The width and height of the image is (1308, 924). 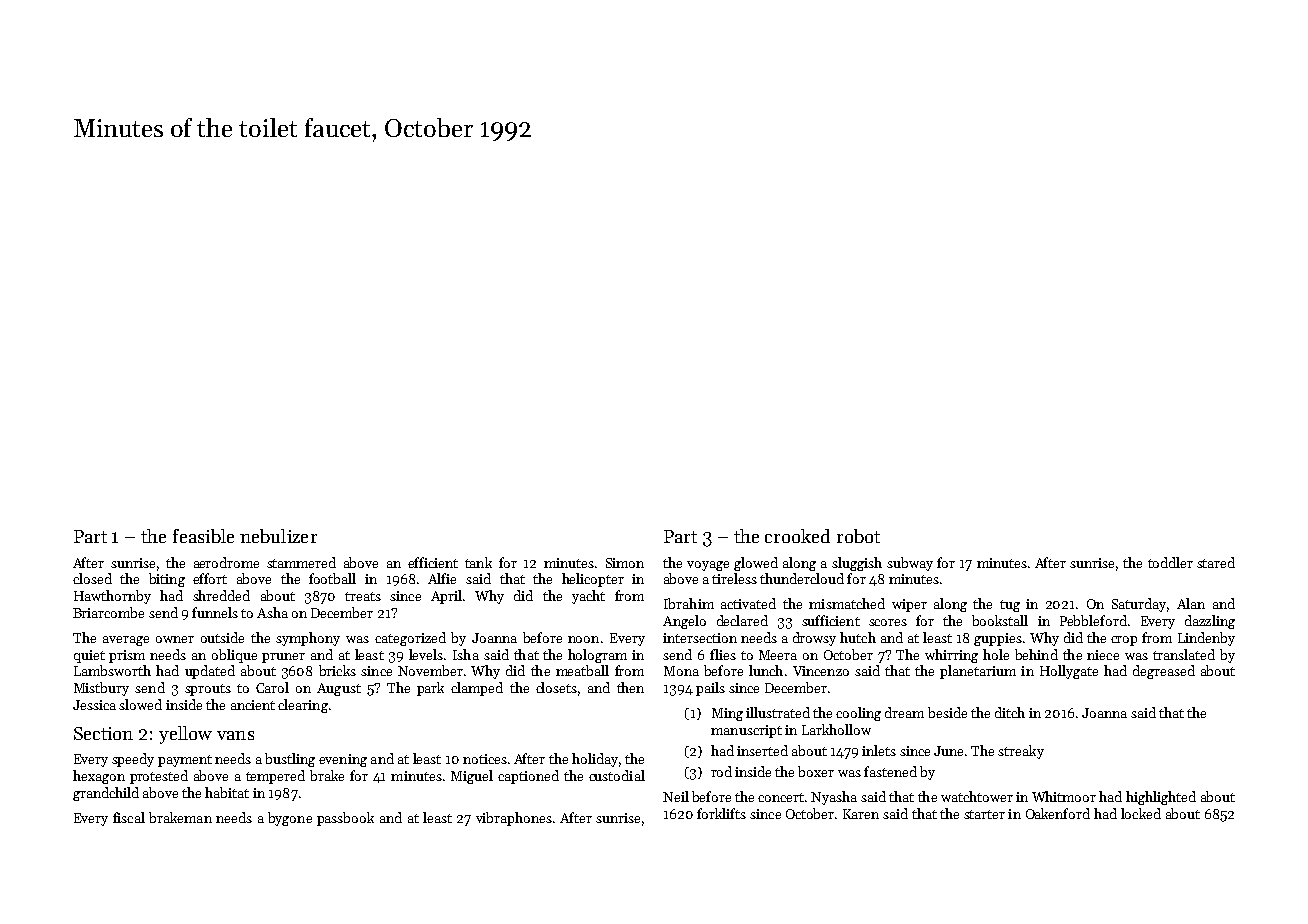 I want to click on manuscript, so click(x=746, y=731).
